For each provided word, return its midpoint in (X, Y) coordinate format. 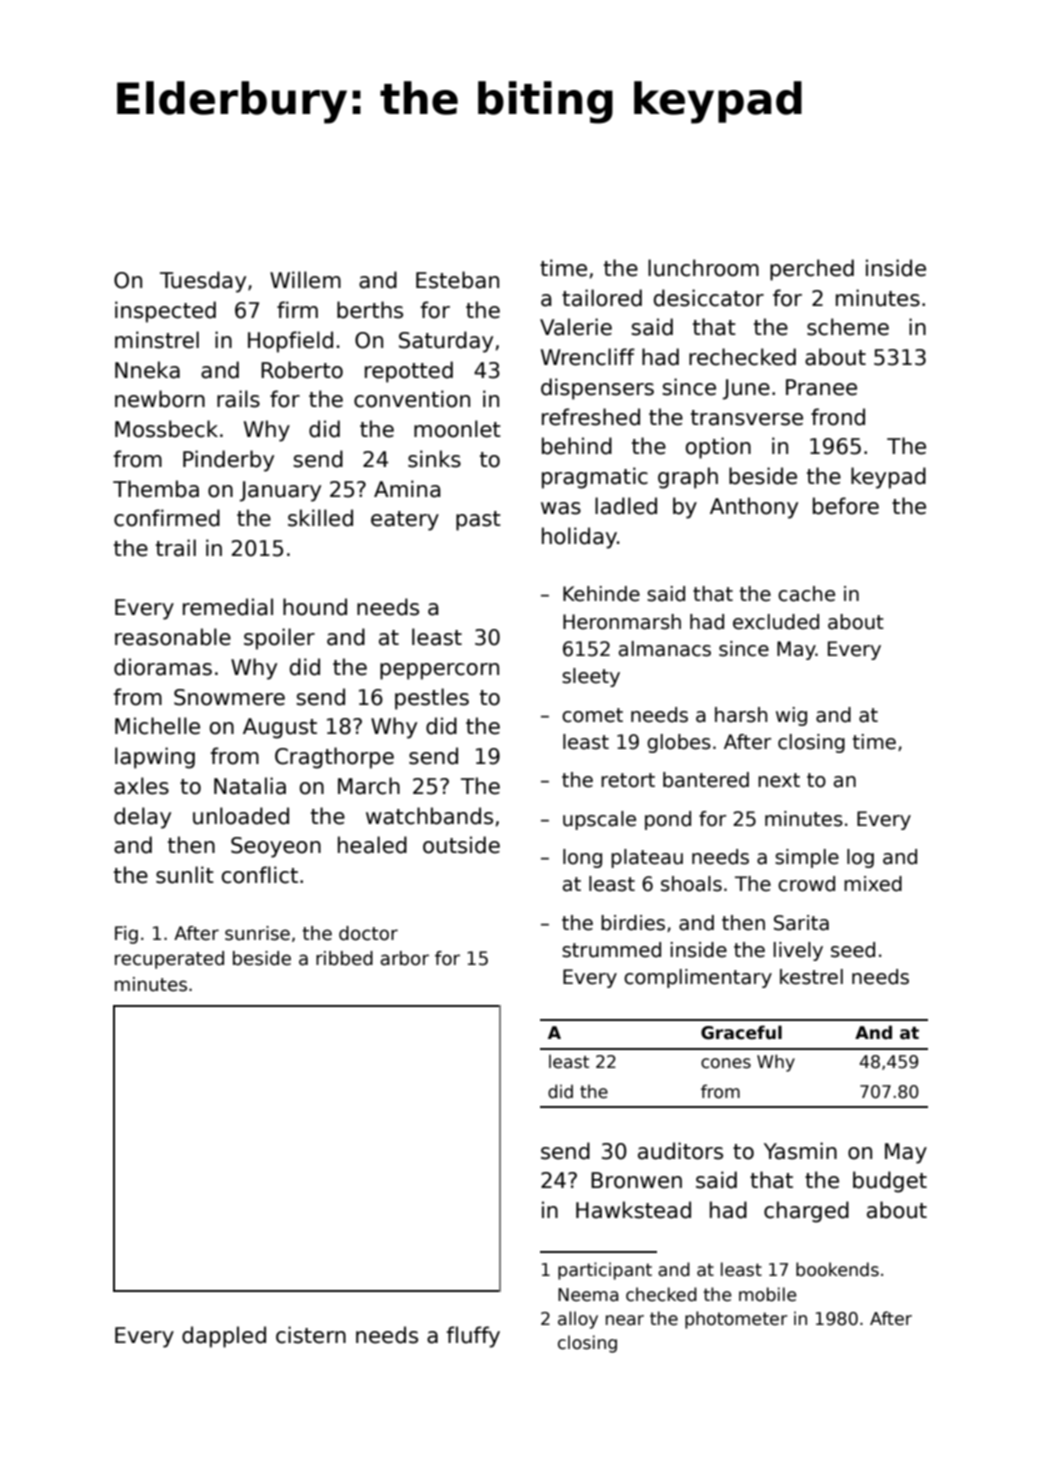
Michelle (157, 726)
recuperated (169, 960)
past (478, 521)
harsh (741, 715)
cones (726, 1063)
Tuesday (203, 282)
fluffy (473, 1337)
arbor (404, 958)
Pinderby (228, 461)
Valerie (576, 327)
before (846, 506)
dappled (224, 1337)
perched (812, 270)
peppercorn (439, 671)
